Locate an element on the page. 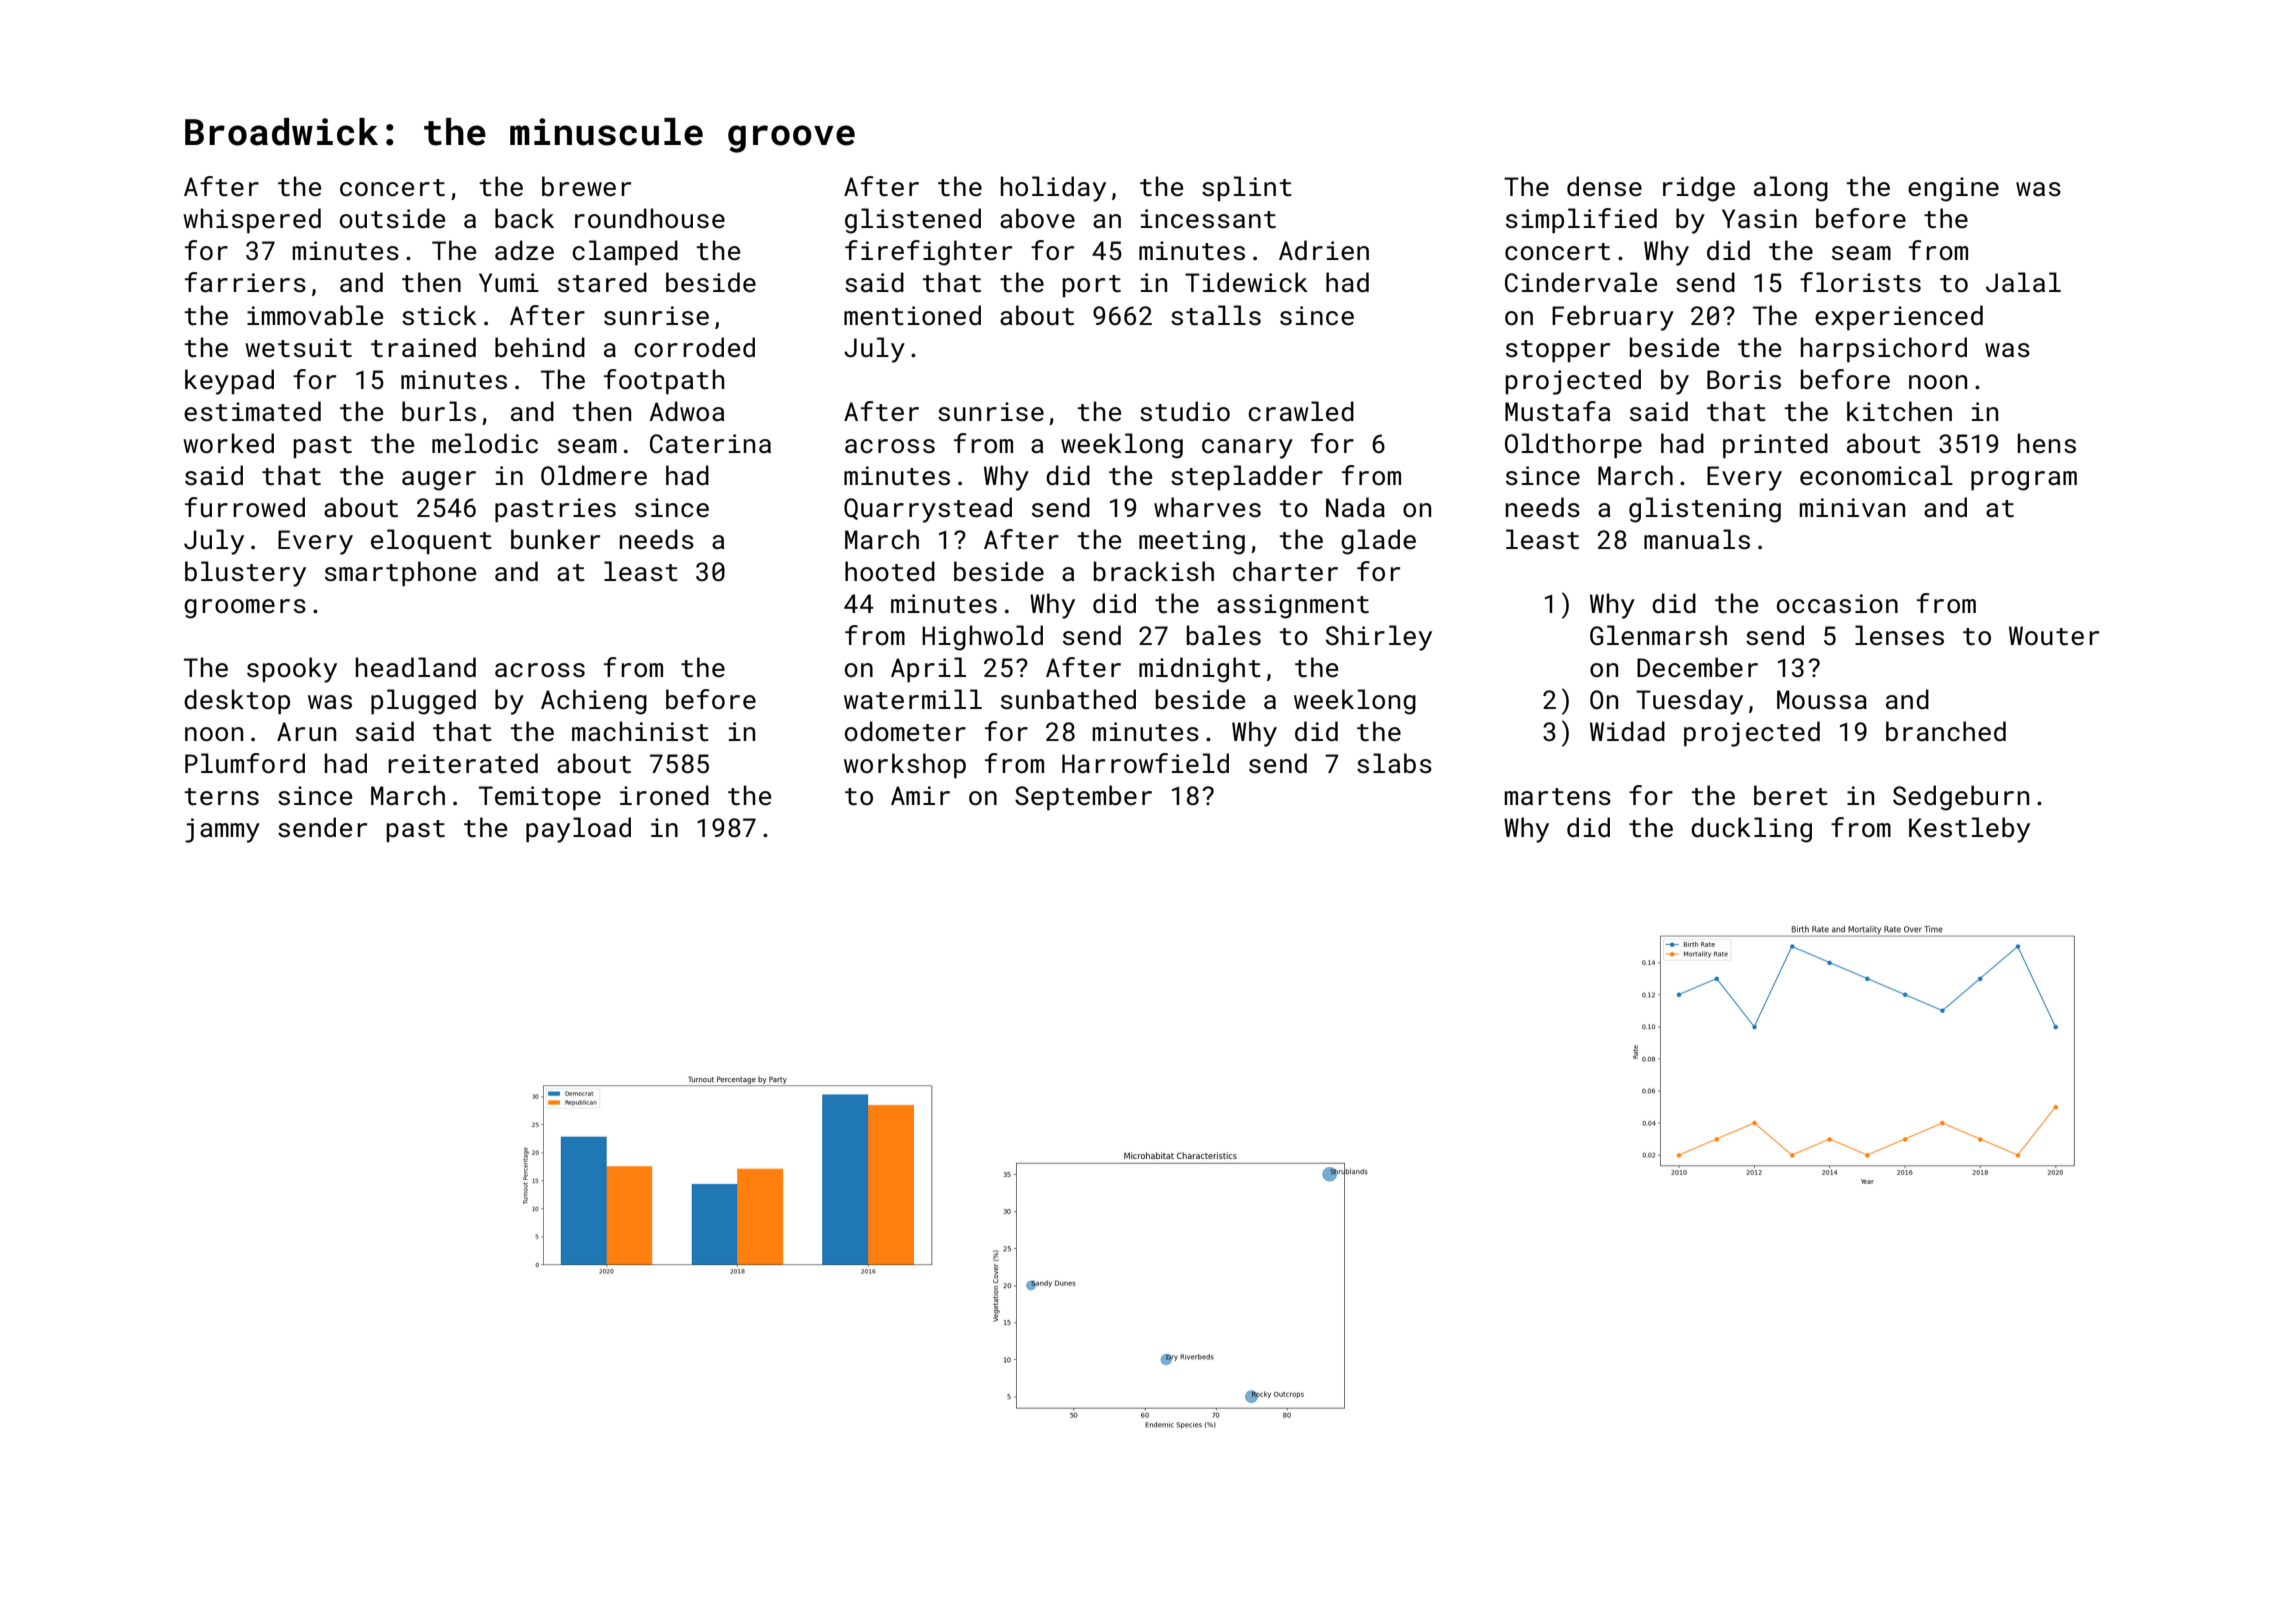  Harrowfield is located at coordinates (1145, 763).
